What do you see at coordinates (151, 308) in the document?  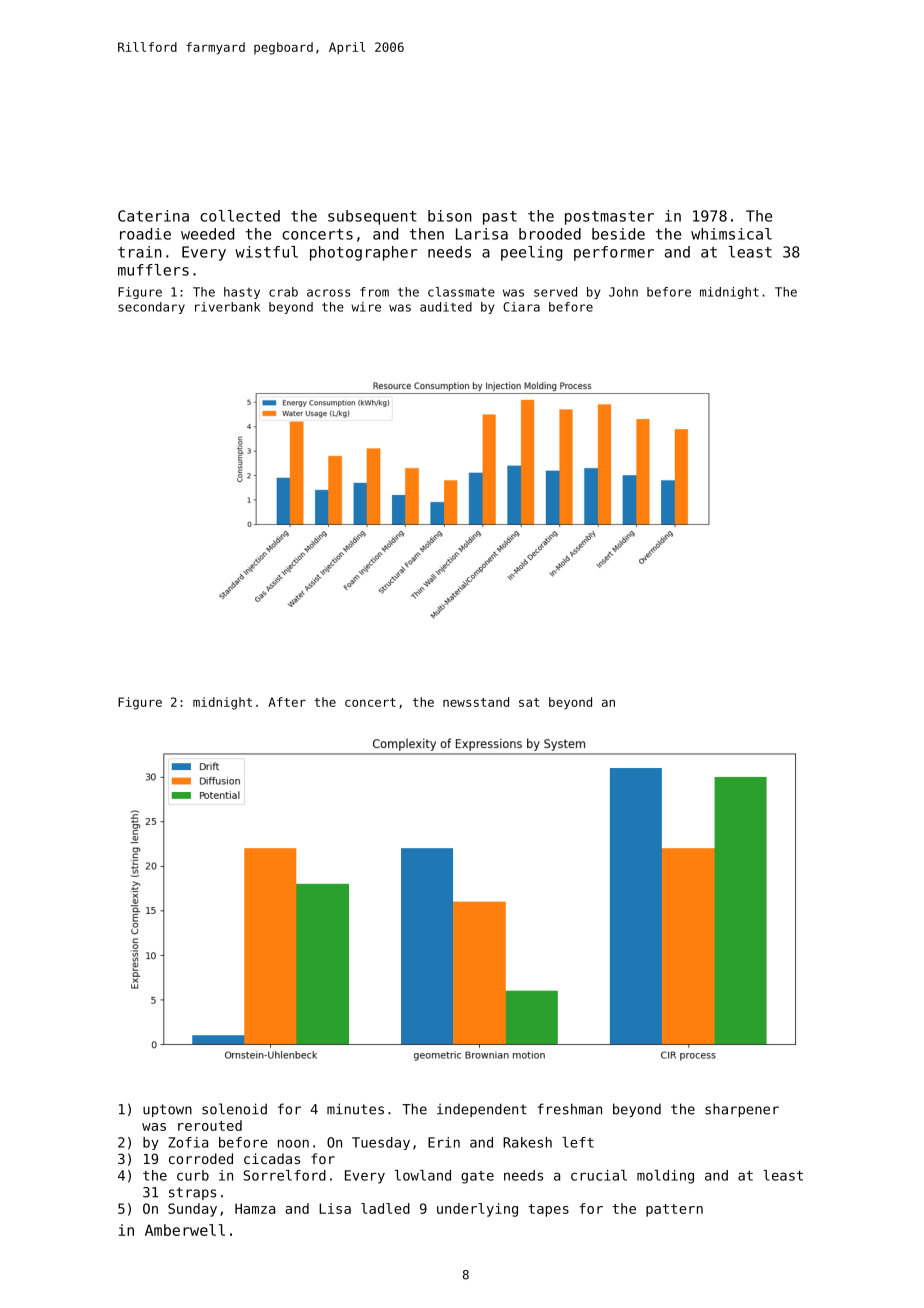 I see `secondary` at bounding box center [151, 308].
